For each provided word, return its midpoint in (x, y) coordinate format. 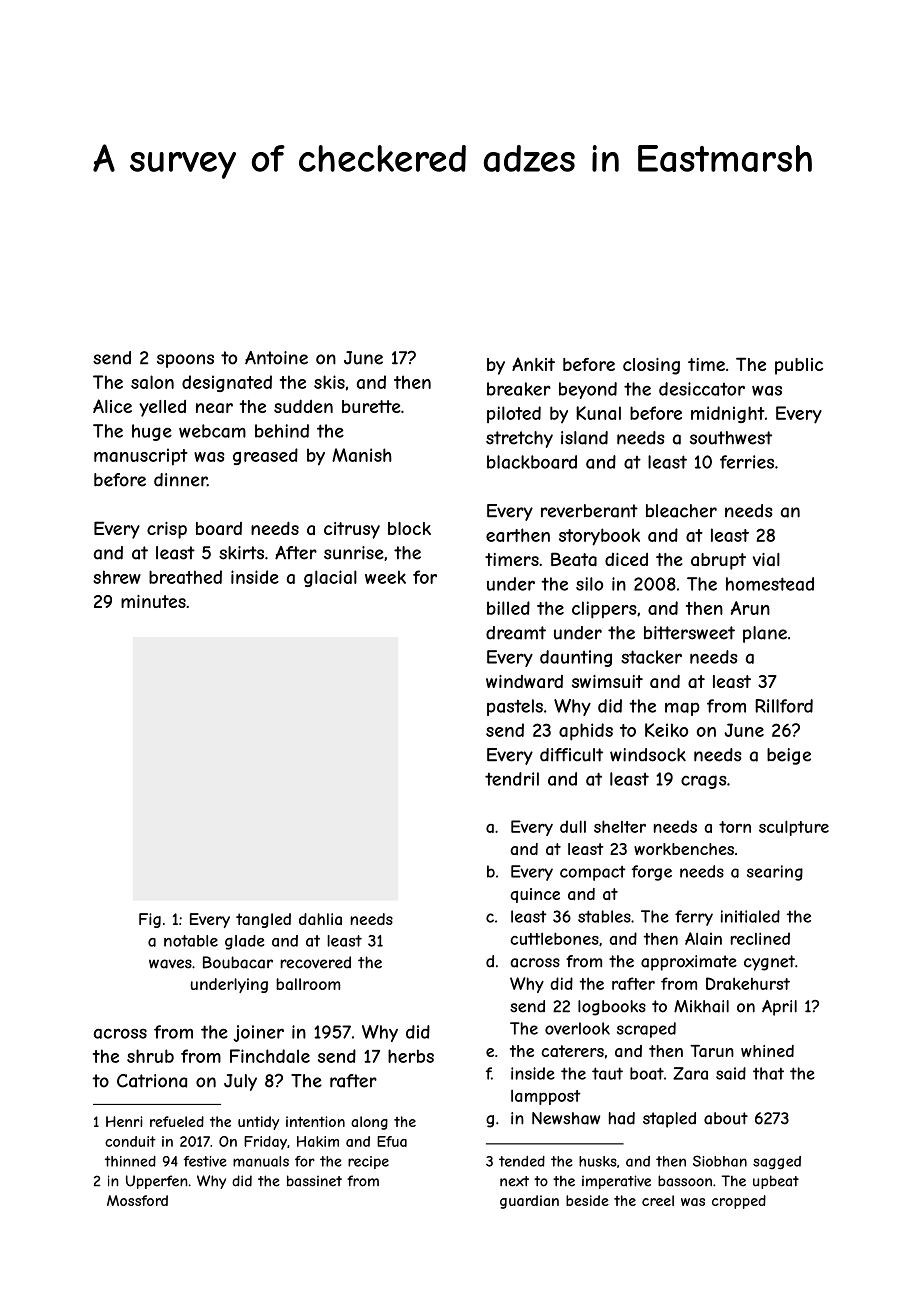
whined (767, 1051)
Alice (112, 406)
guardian (529, 1202)
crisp (167, 530)
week (385, 577)
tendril (512, 779)
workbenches (684, 849)
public (799, 366)
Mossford (137, 1200)
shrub (150, 1056)
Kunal (598, 413)
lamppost (546, 1097)
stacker (651, 657)
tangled (263, 920)
